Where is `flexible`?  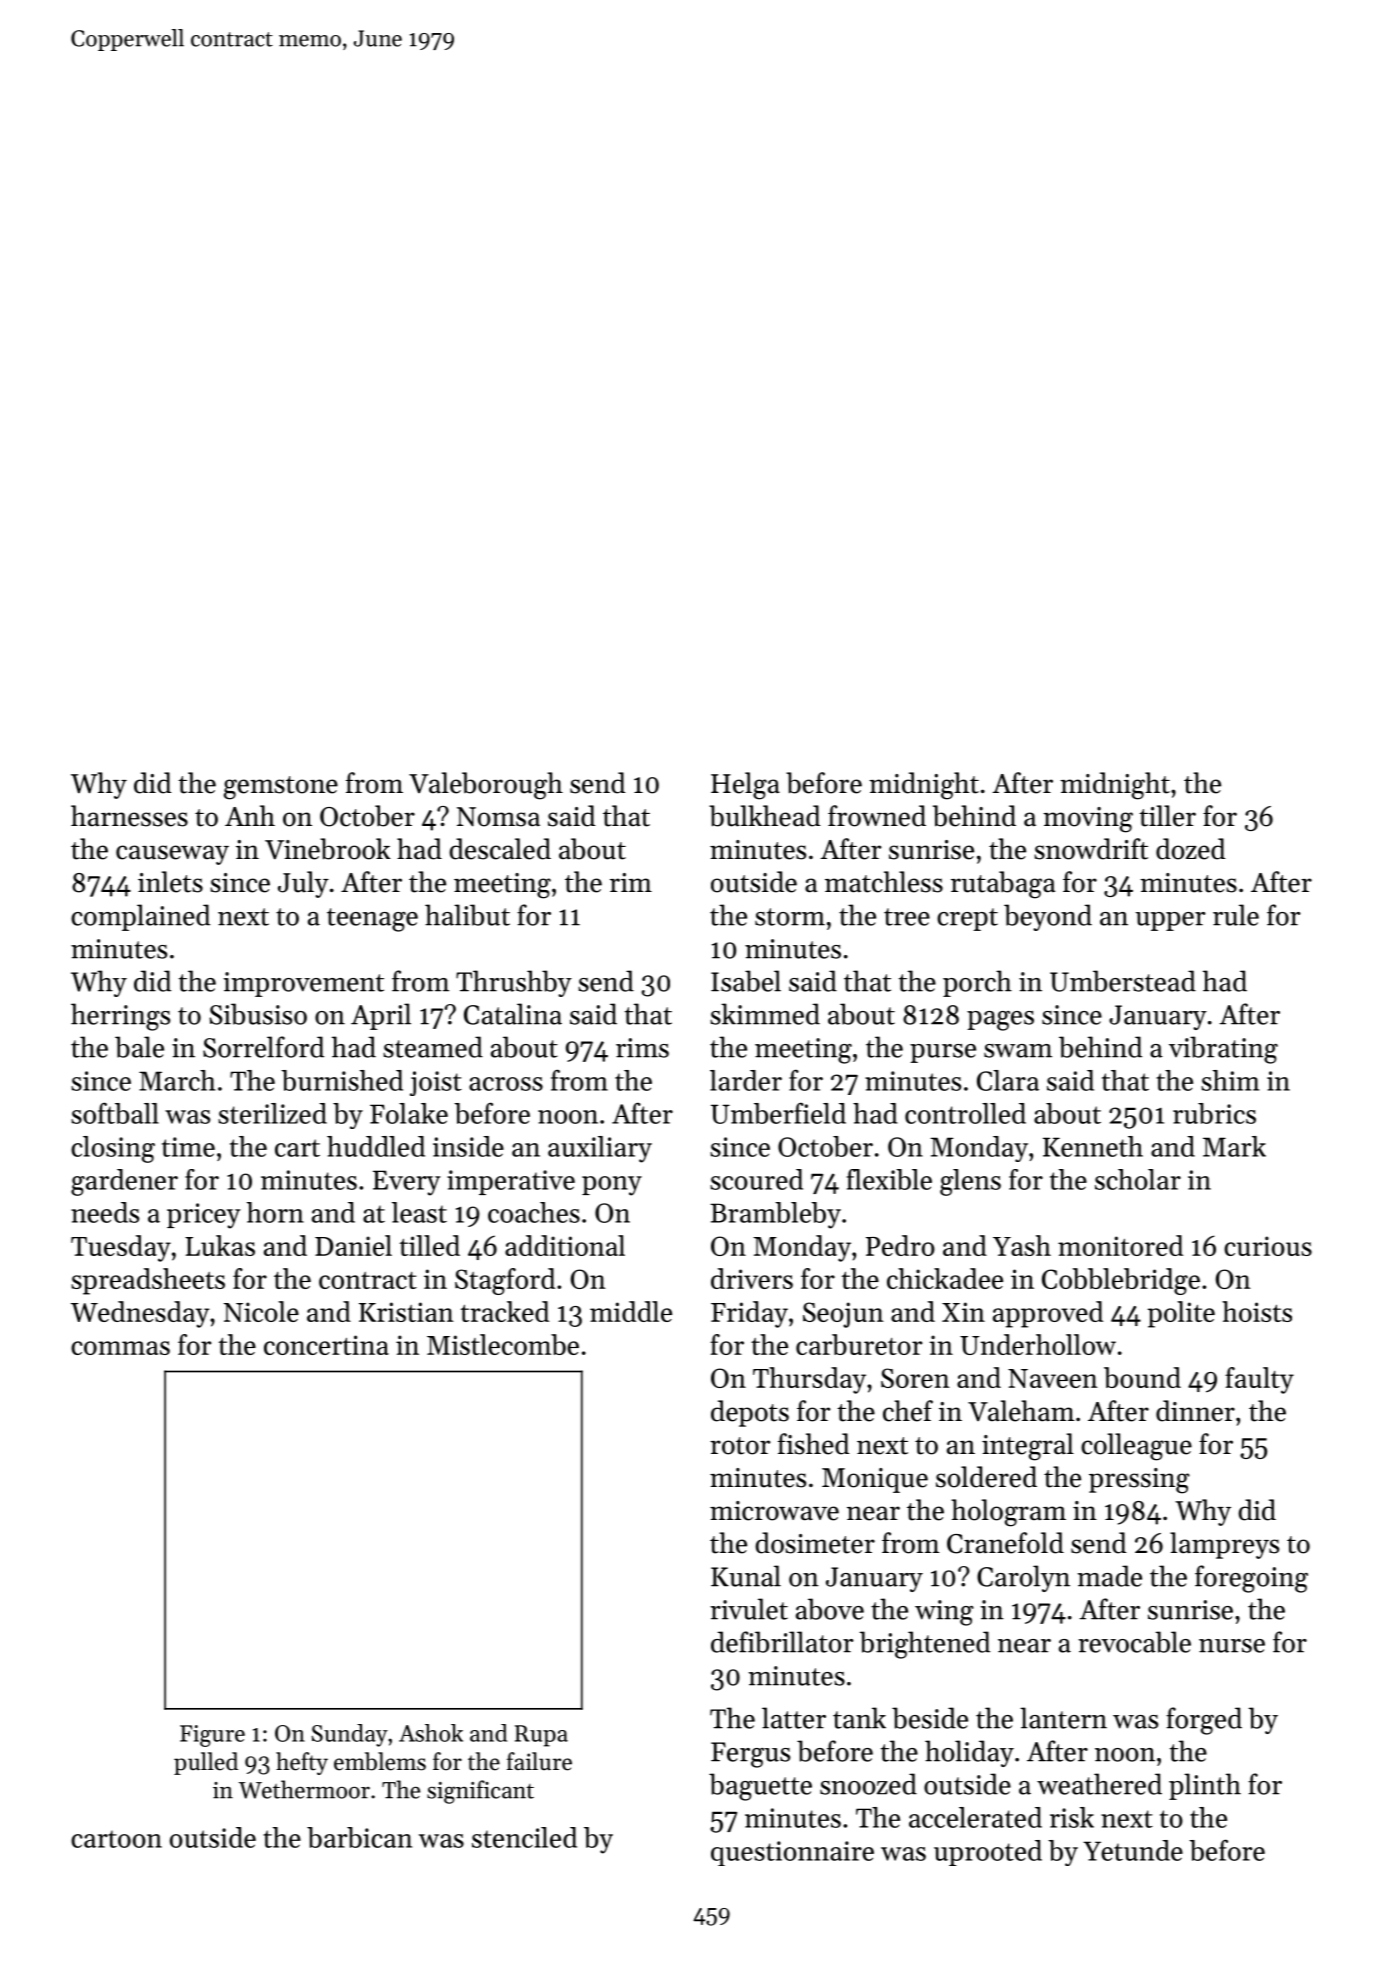
flexible is located at coordinates (889, 1179).
